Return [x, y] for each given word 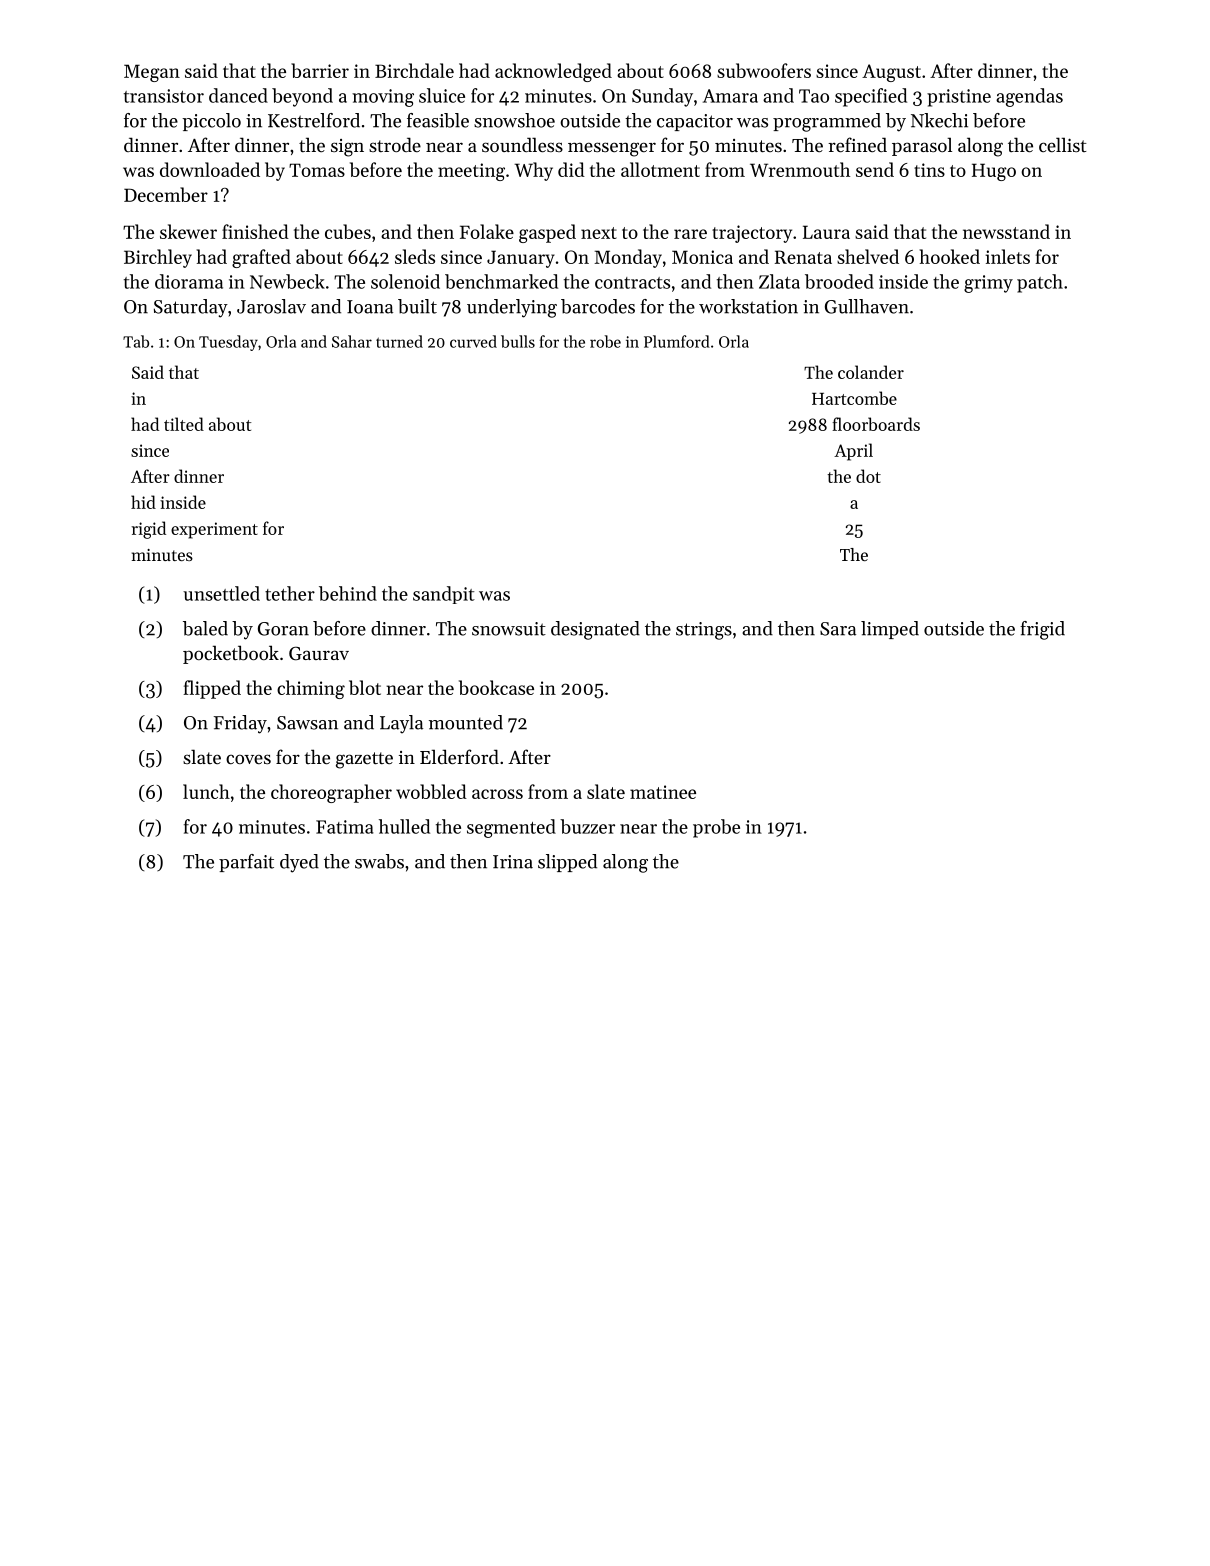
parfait [246, 863]
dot [868, 476]
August [891, 73]
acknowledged [553, 72]
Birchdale [414, 70]
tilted [184, 424]
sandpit [444, 595]
